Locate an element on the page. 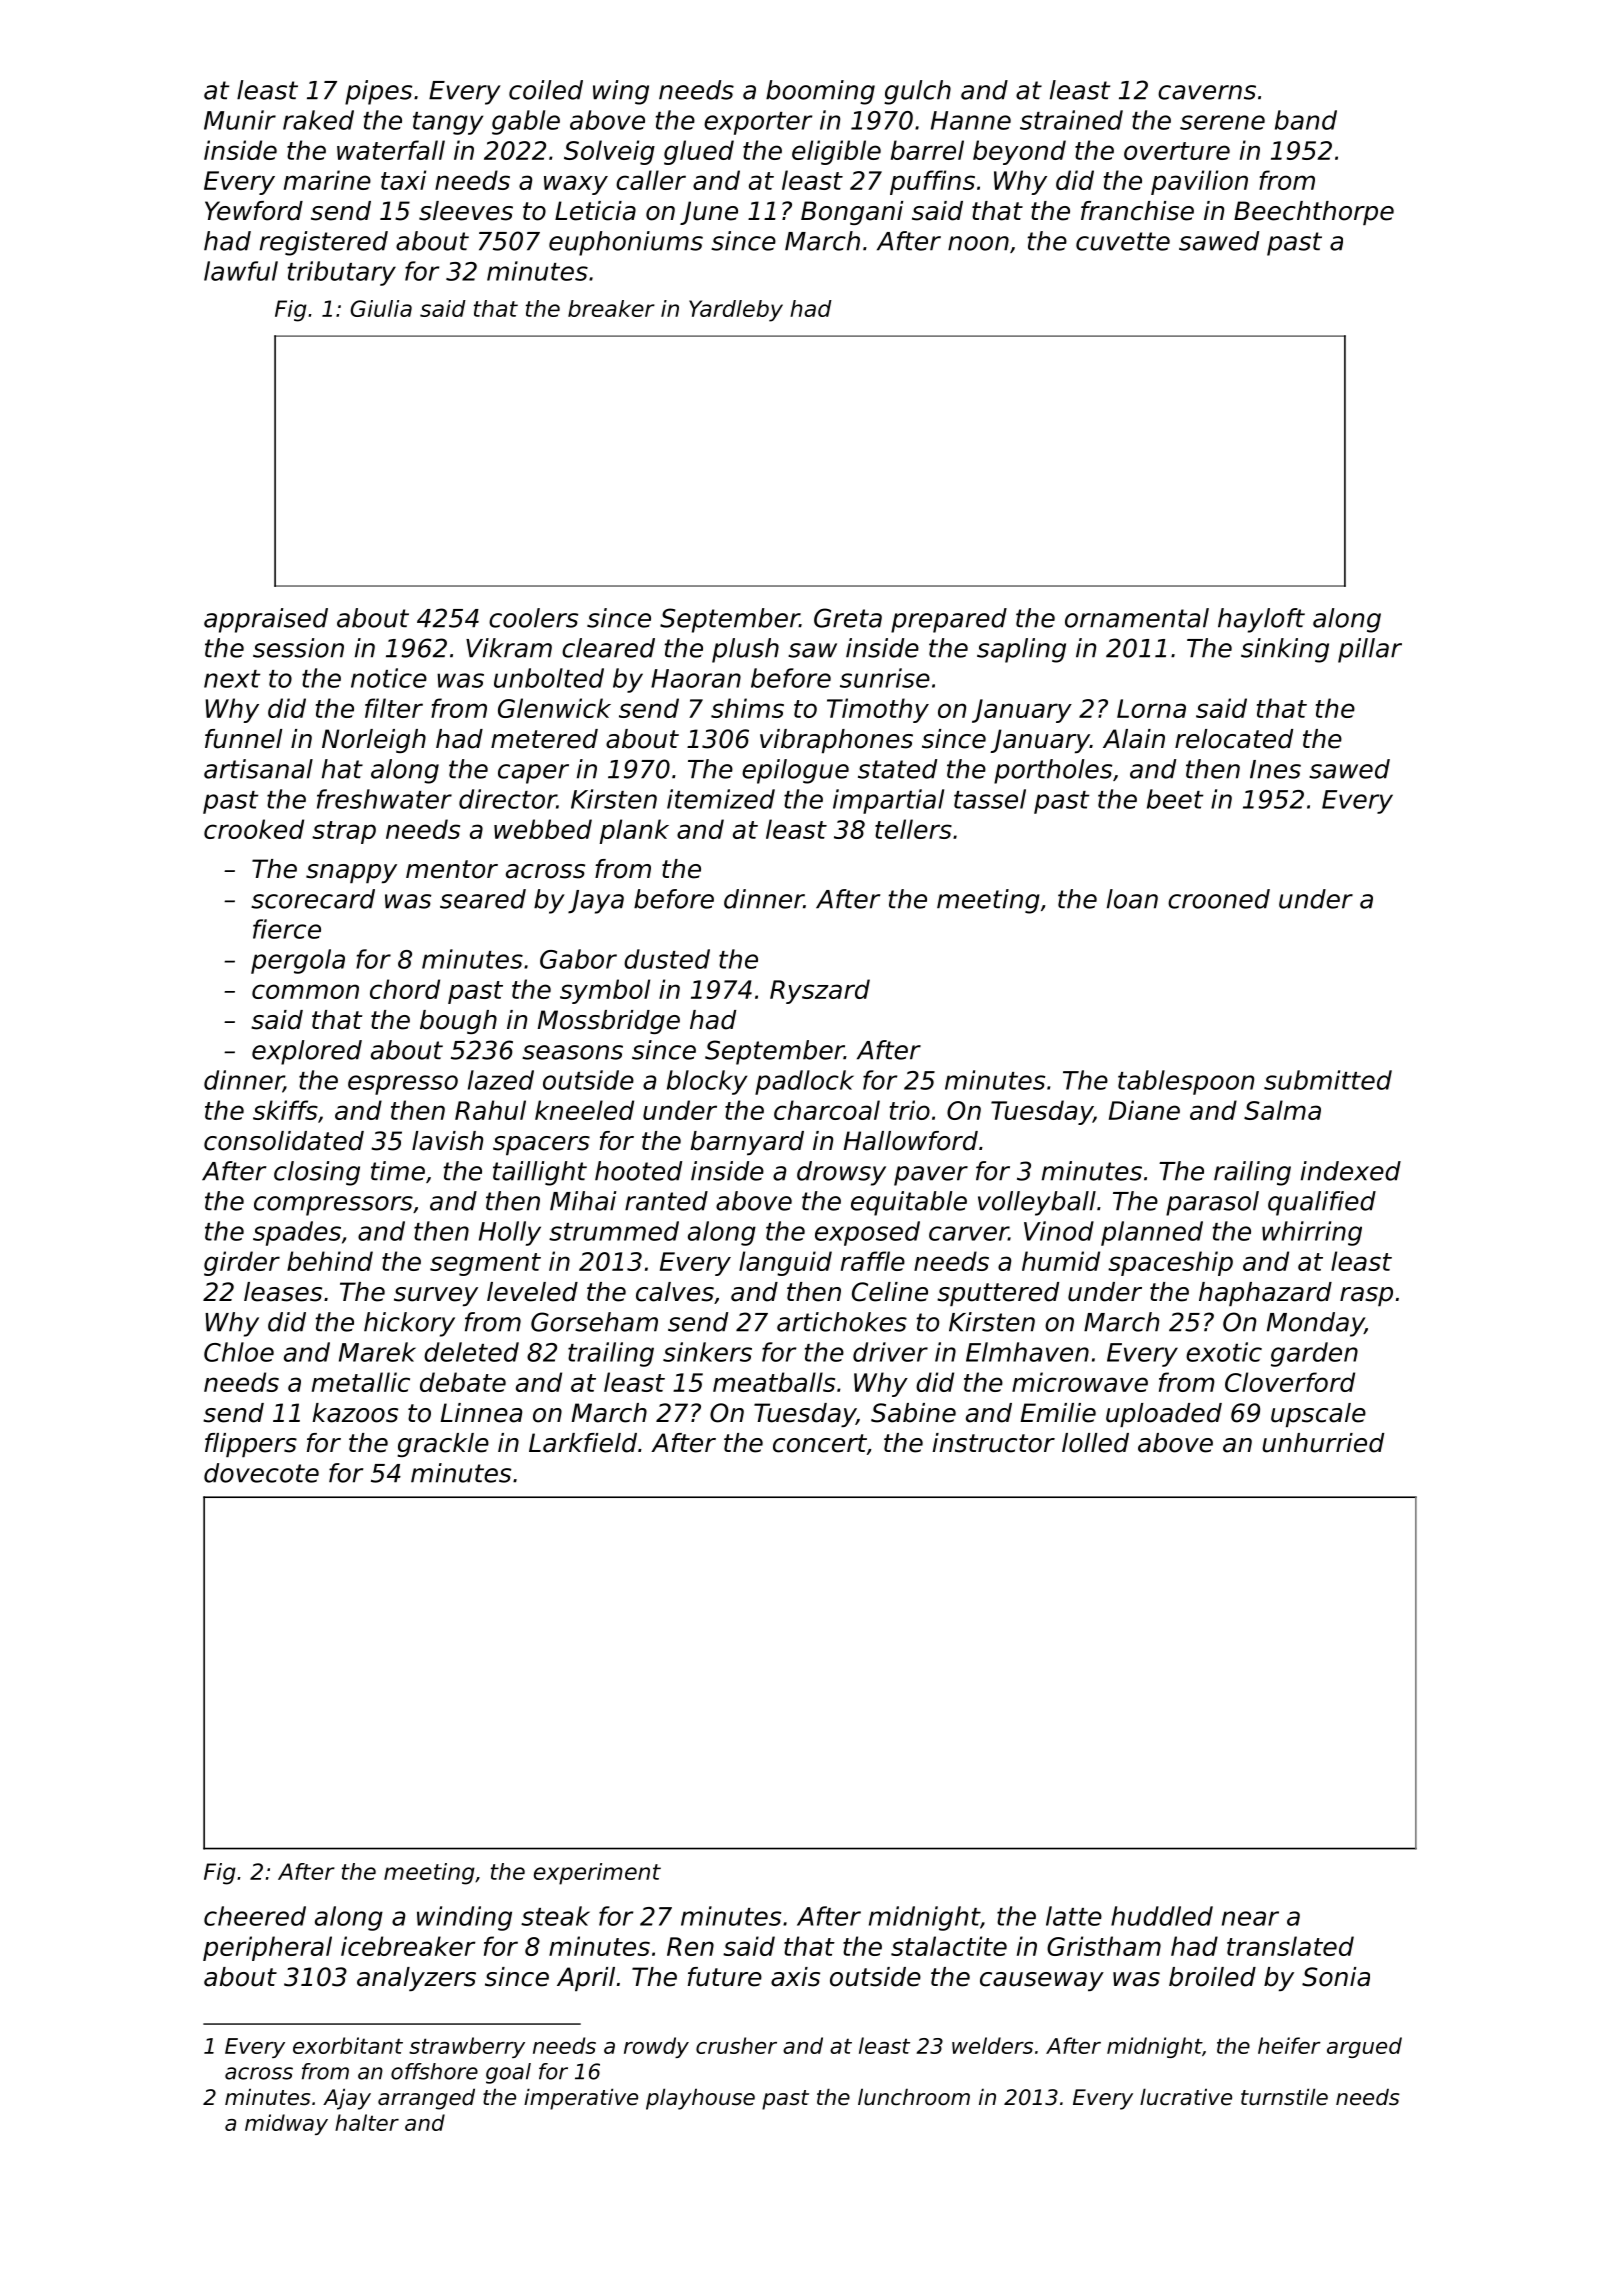  sinking is located at coordinates (1285, 650).
